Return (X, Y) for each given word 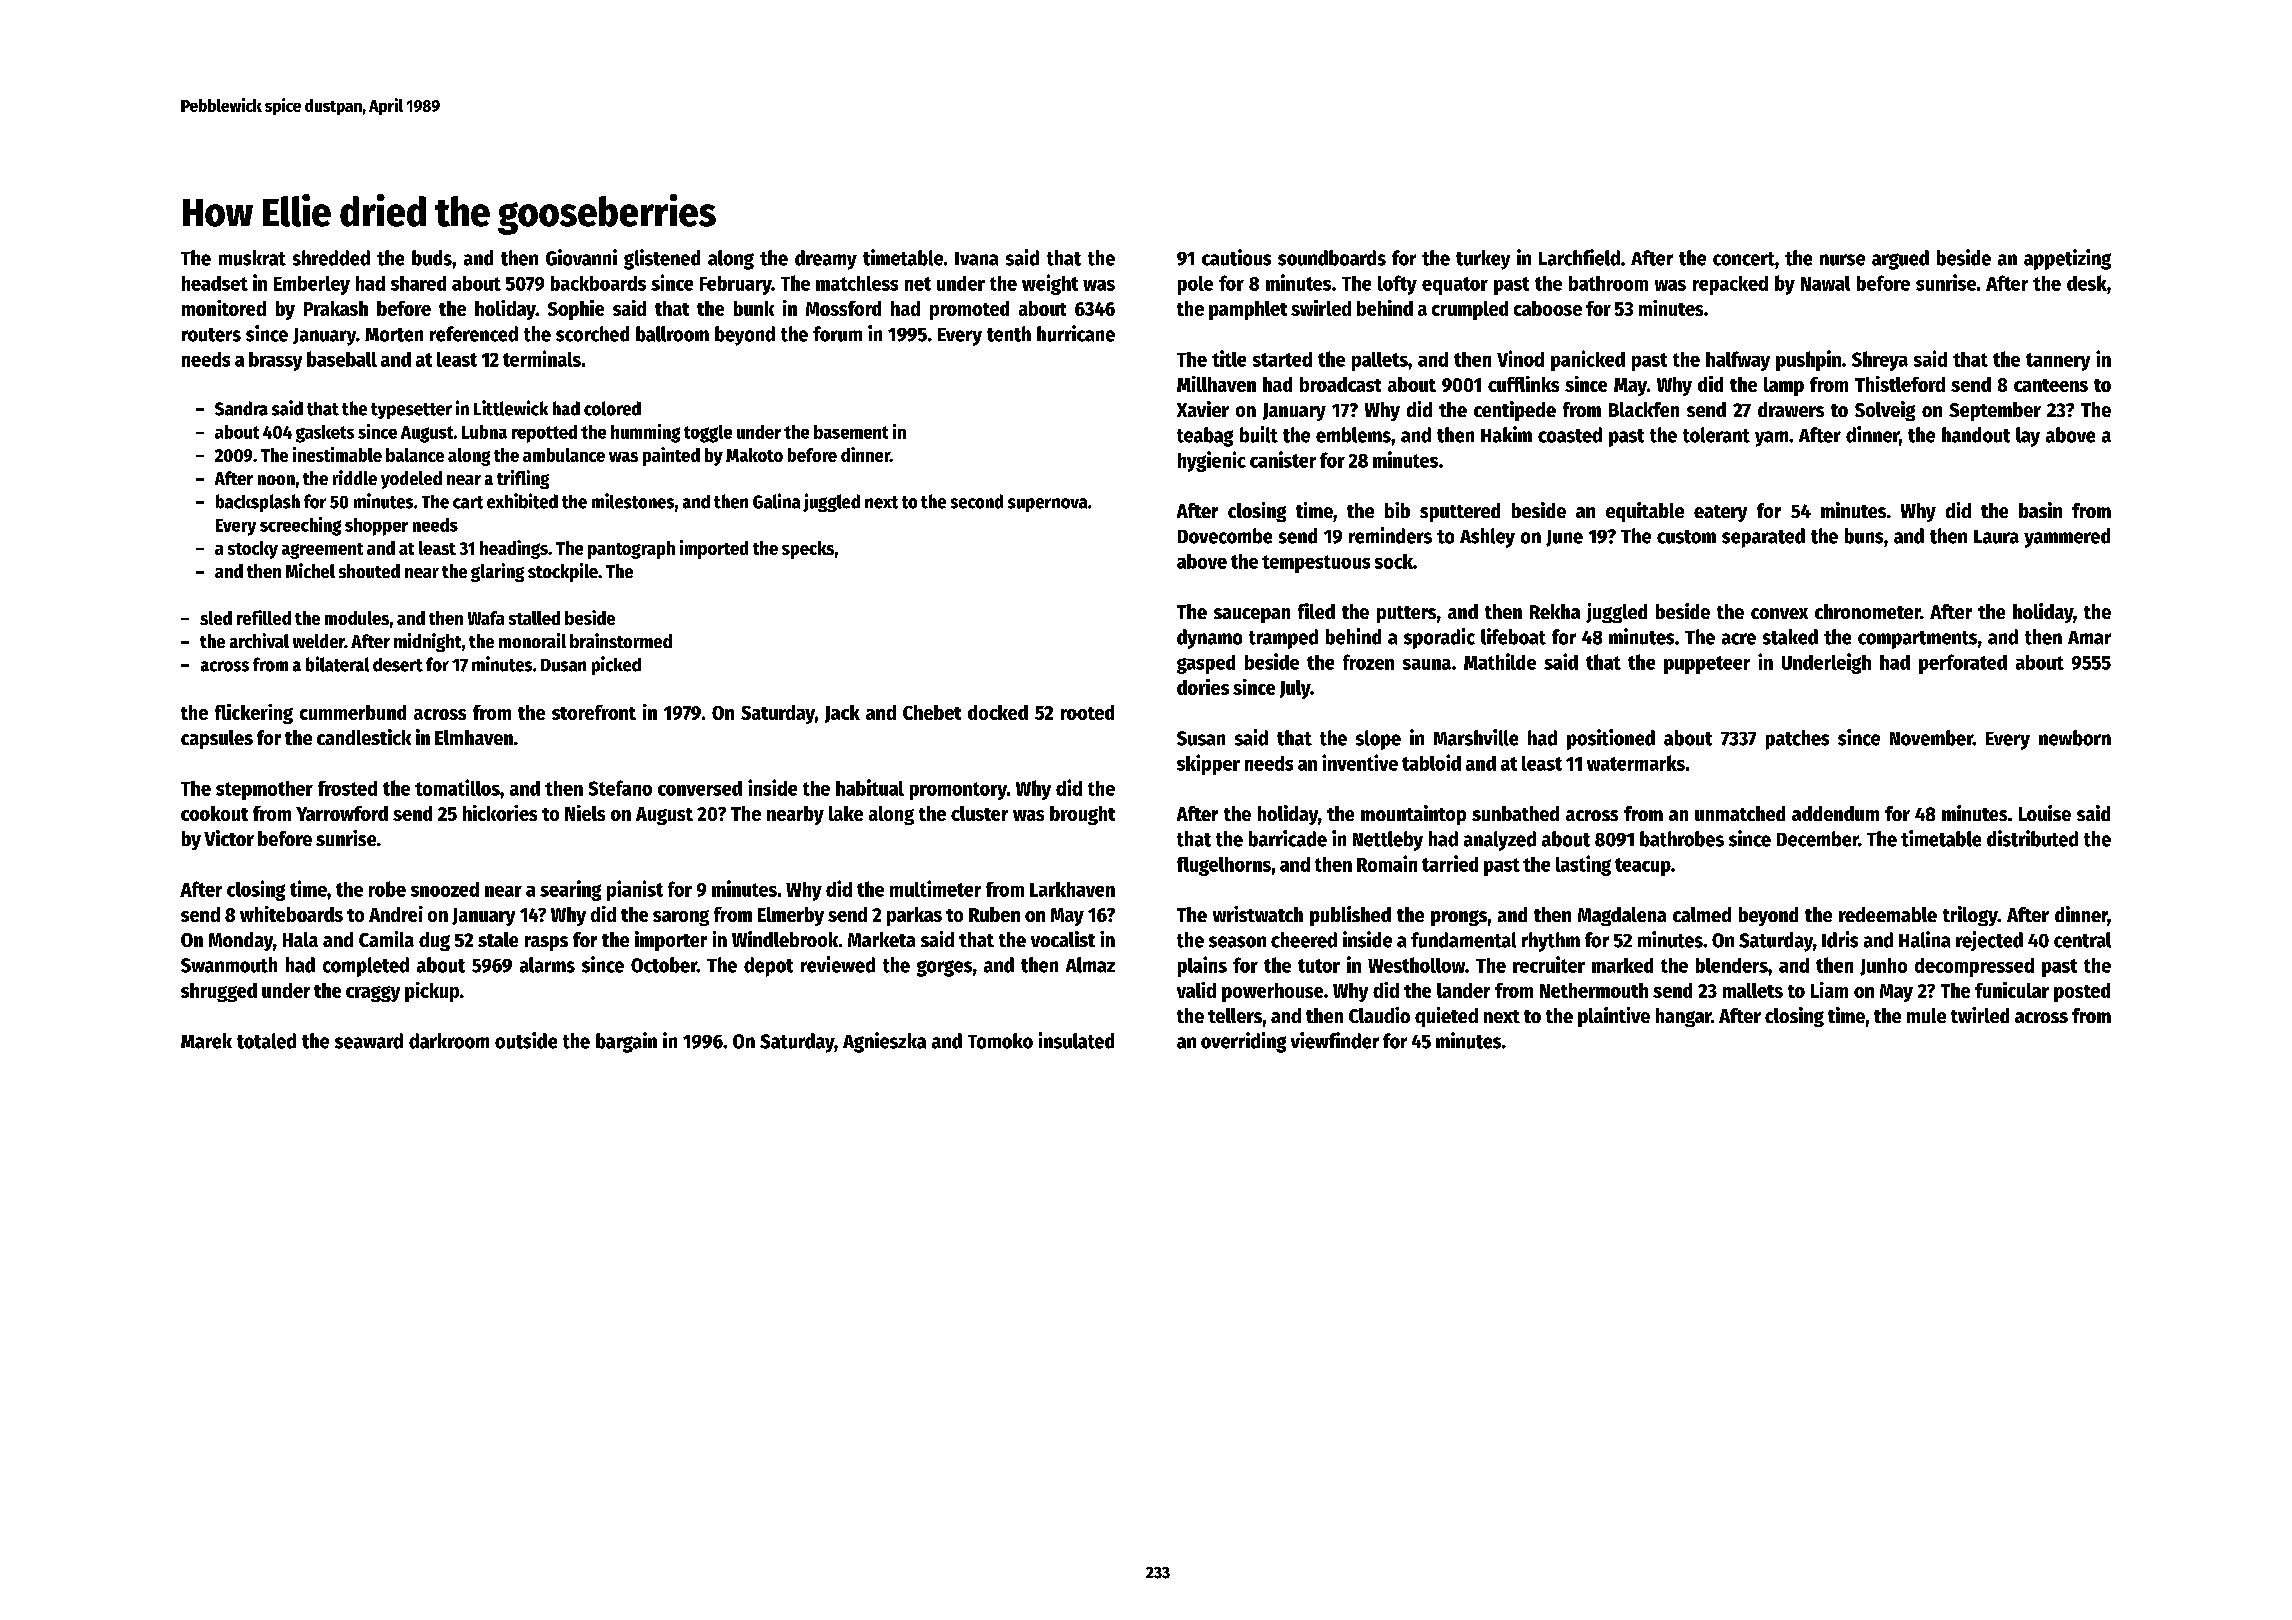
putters (1406, 614)
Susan (1201, 738)
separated (1763, 538)
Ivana (976, 259)
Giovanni (581, 257)
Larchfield (1579, 257)
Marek (206, 1041)
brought (1082, 815)
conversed (700, 788)
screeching (300, 526)
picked (616, 665)
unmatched (1740, 813)
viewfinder (1335, 1040)
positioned (1611, 739)
